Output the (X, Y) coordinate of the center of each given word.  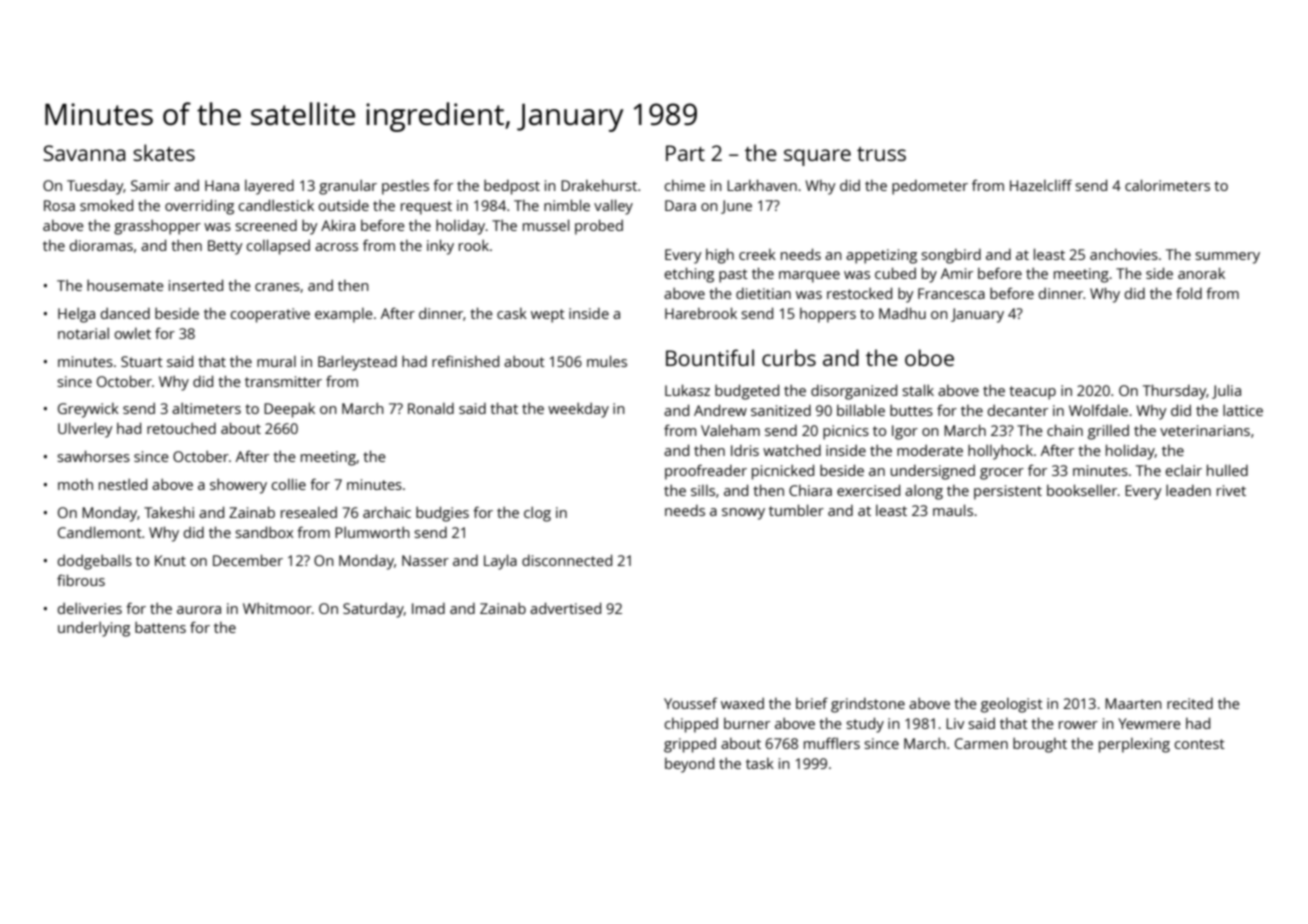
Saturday (373, 610)
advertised (565, 608)
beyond (689, 765)
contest (1199, 744)
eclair (1184, 470)
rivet (1231, 490)
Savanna (84, 153)
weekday (578, 410)
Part (685, 153)
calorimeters (1167, 185)
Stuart (142, 361)
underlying (94, 629)
